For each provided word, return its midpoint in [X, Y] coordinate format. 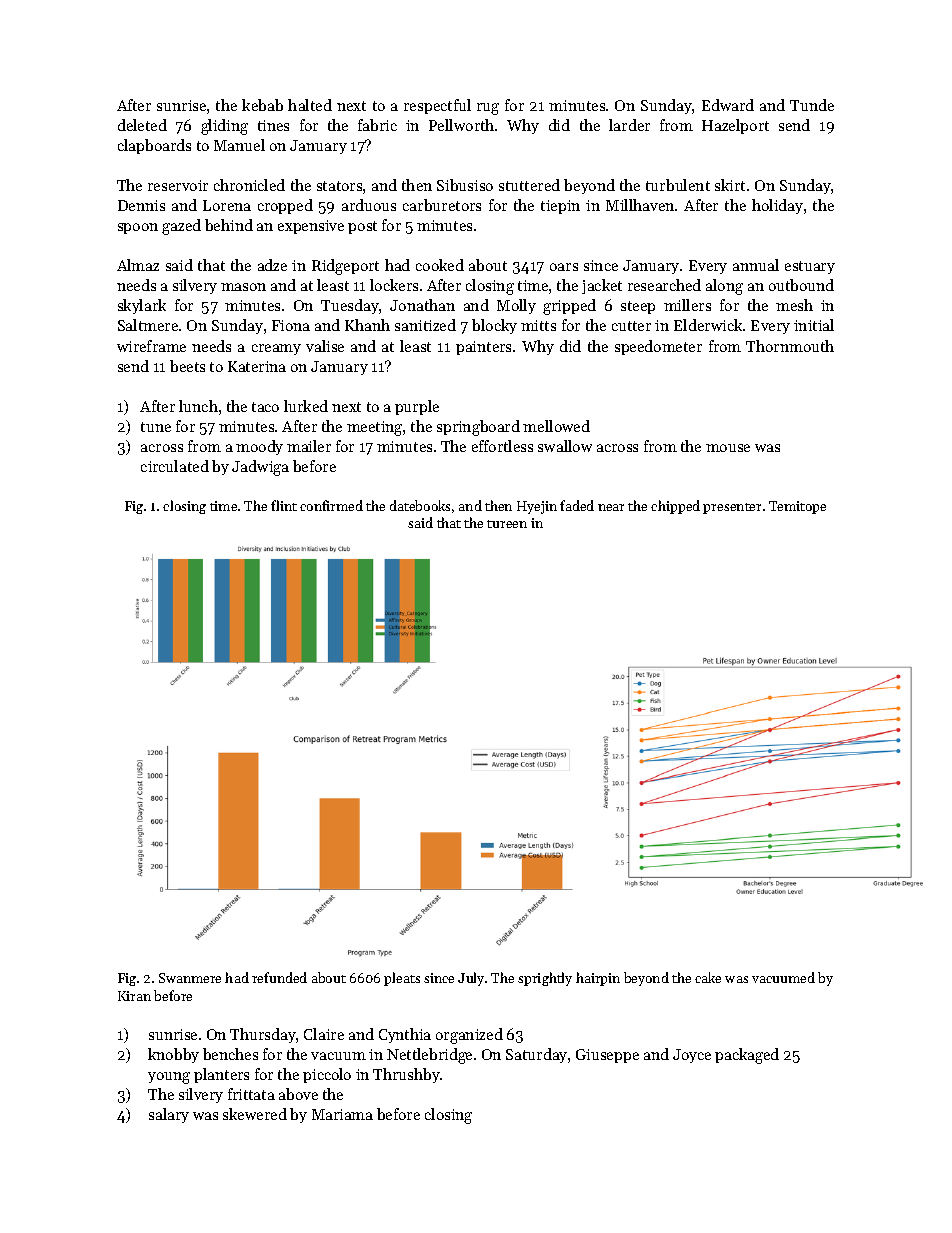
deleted [142, 125]
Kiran [134, 996]
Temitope [797, 507]
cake [708, 977]
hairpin [598, 979]
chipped [675, 507]
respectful [437, 106]
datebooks [420, 505]
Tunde [812, 105]
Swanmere [190, 978]
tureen [507, 524]
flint [284, 505]
